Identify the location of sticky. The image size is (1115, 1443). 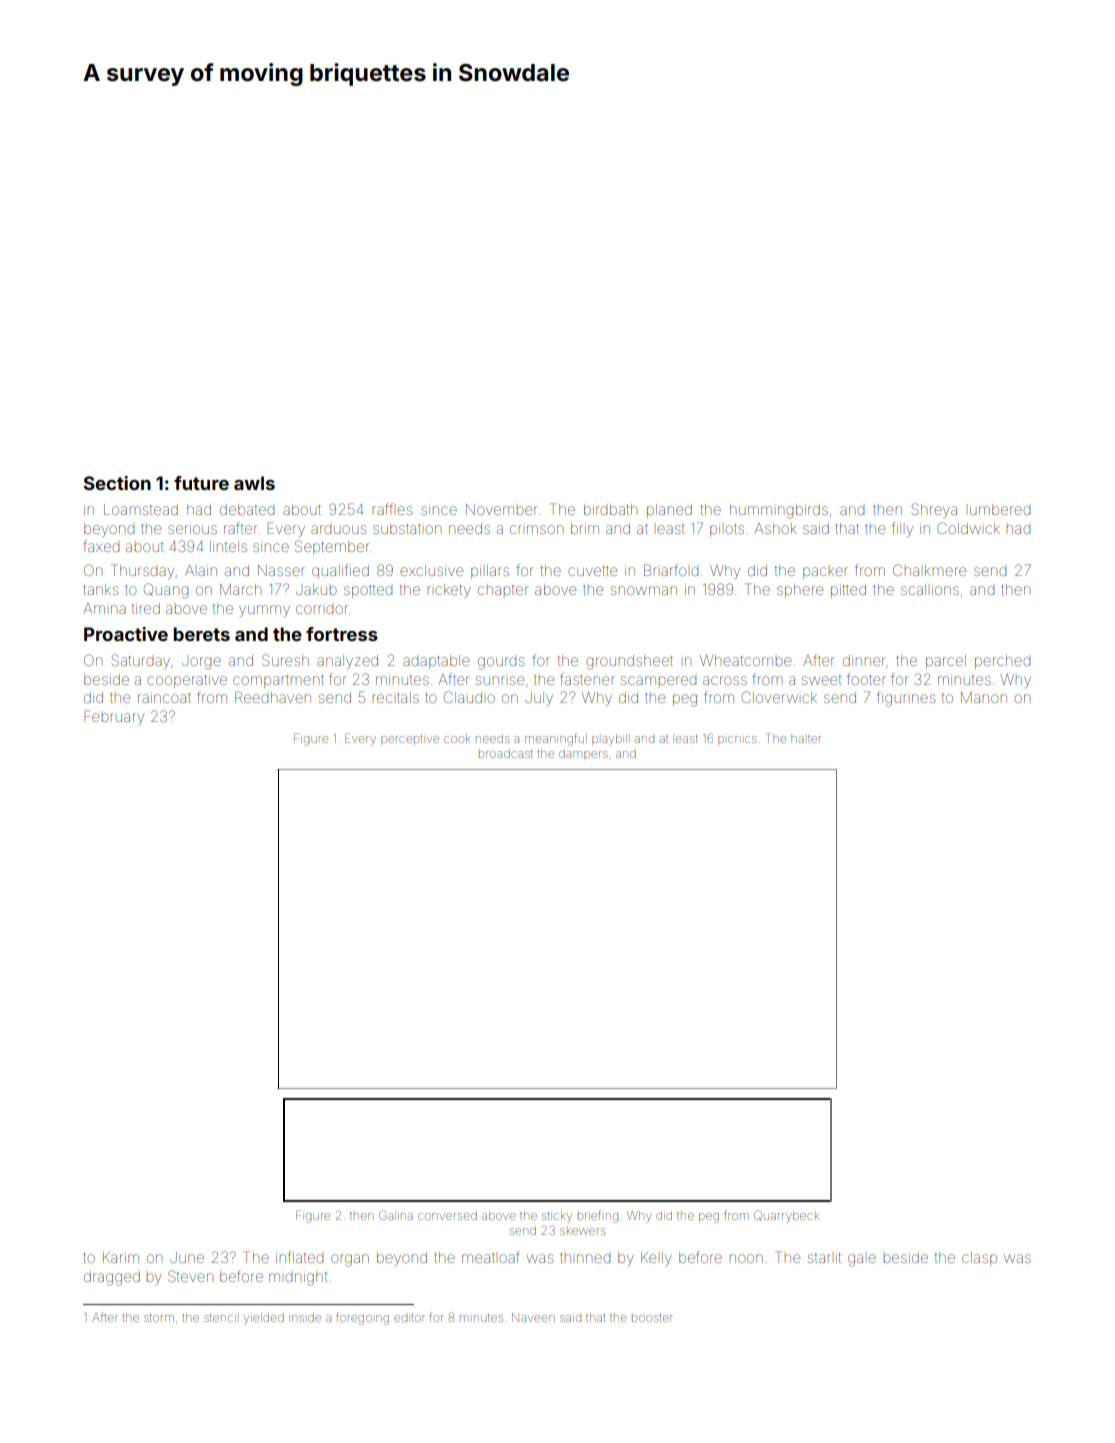
(557, 1217).
